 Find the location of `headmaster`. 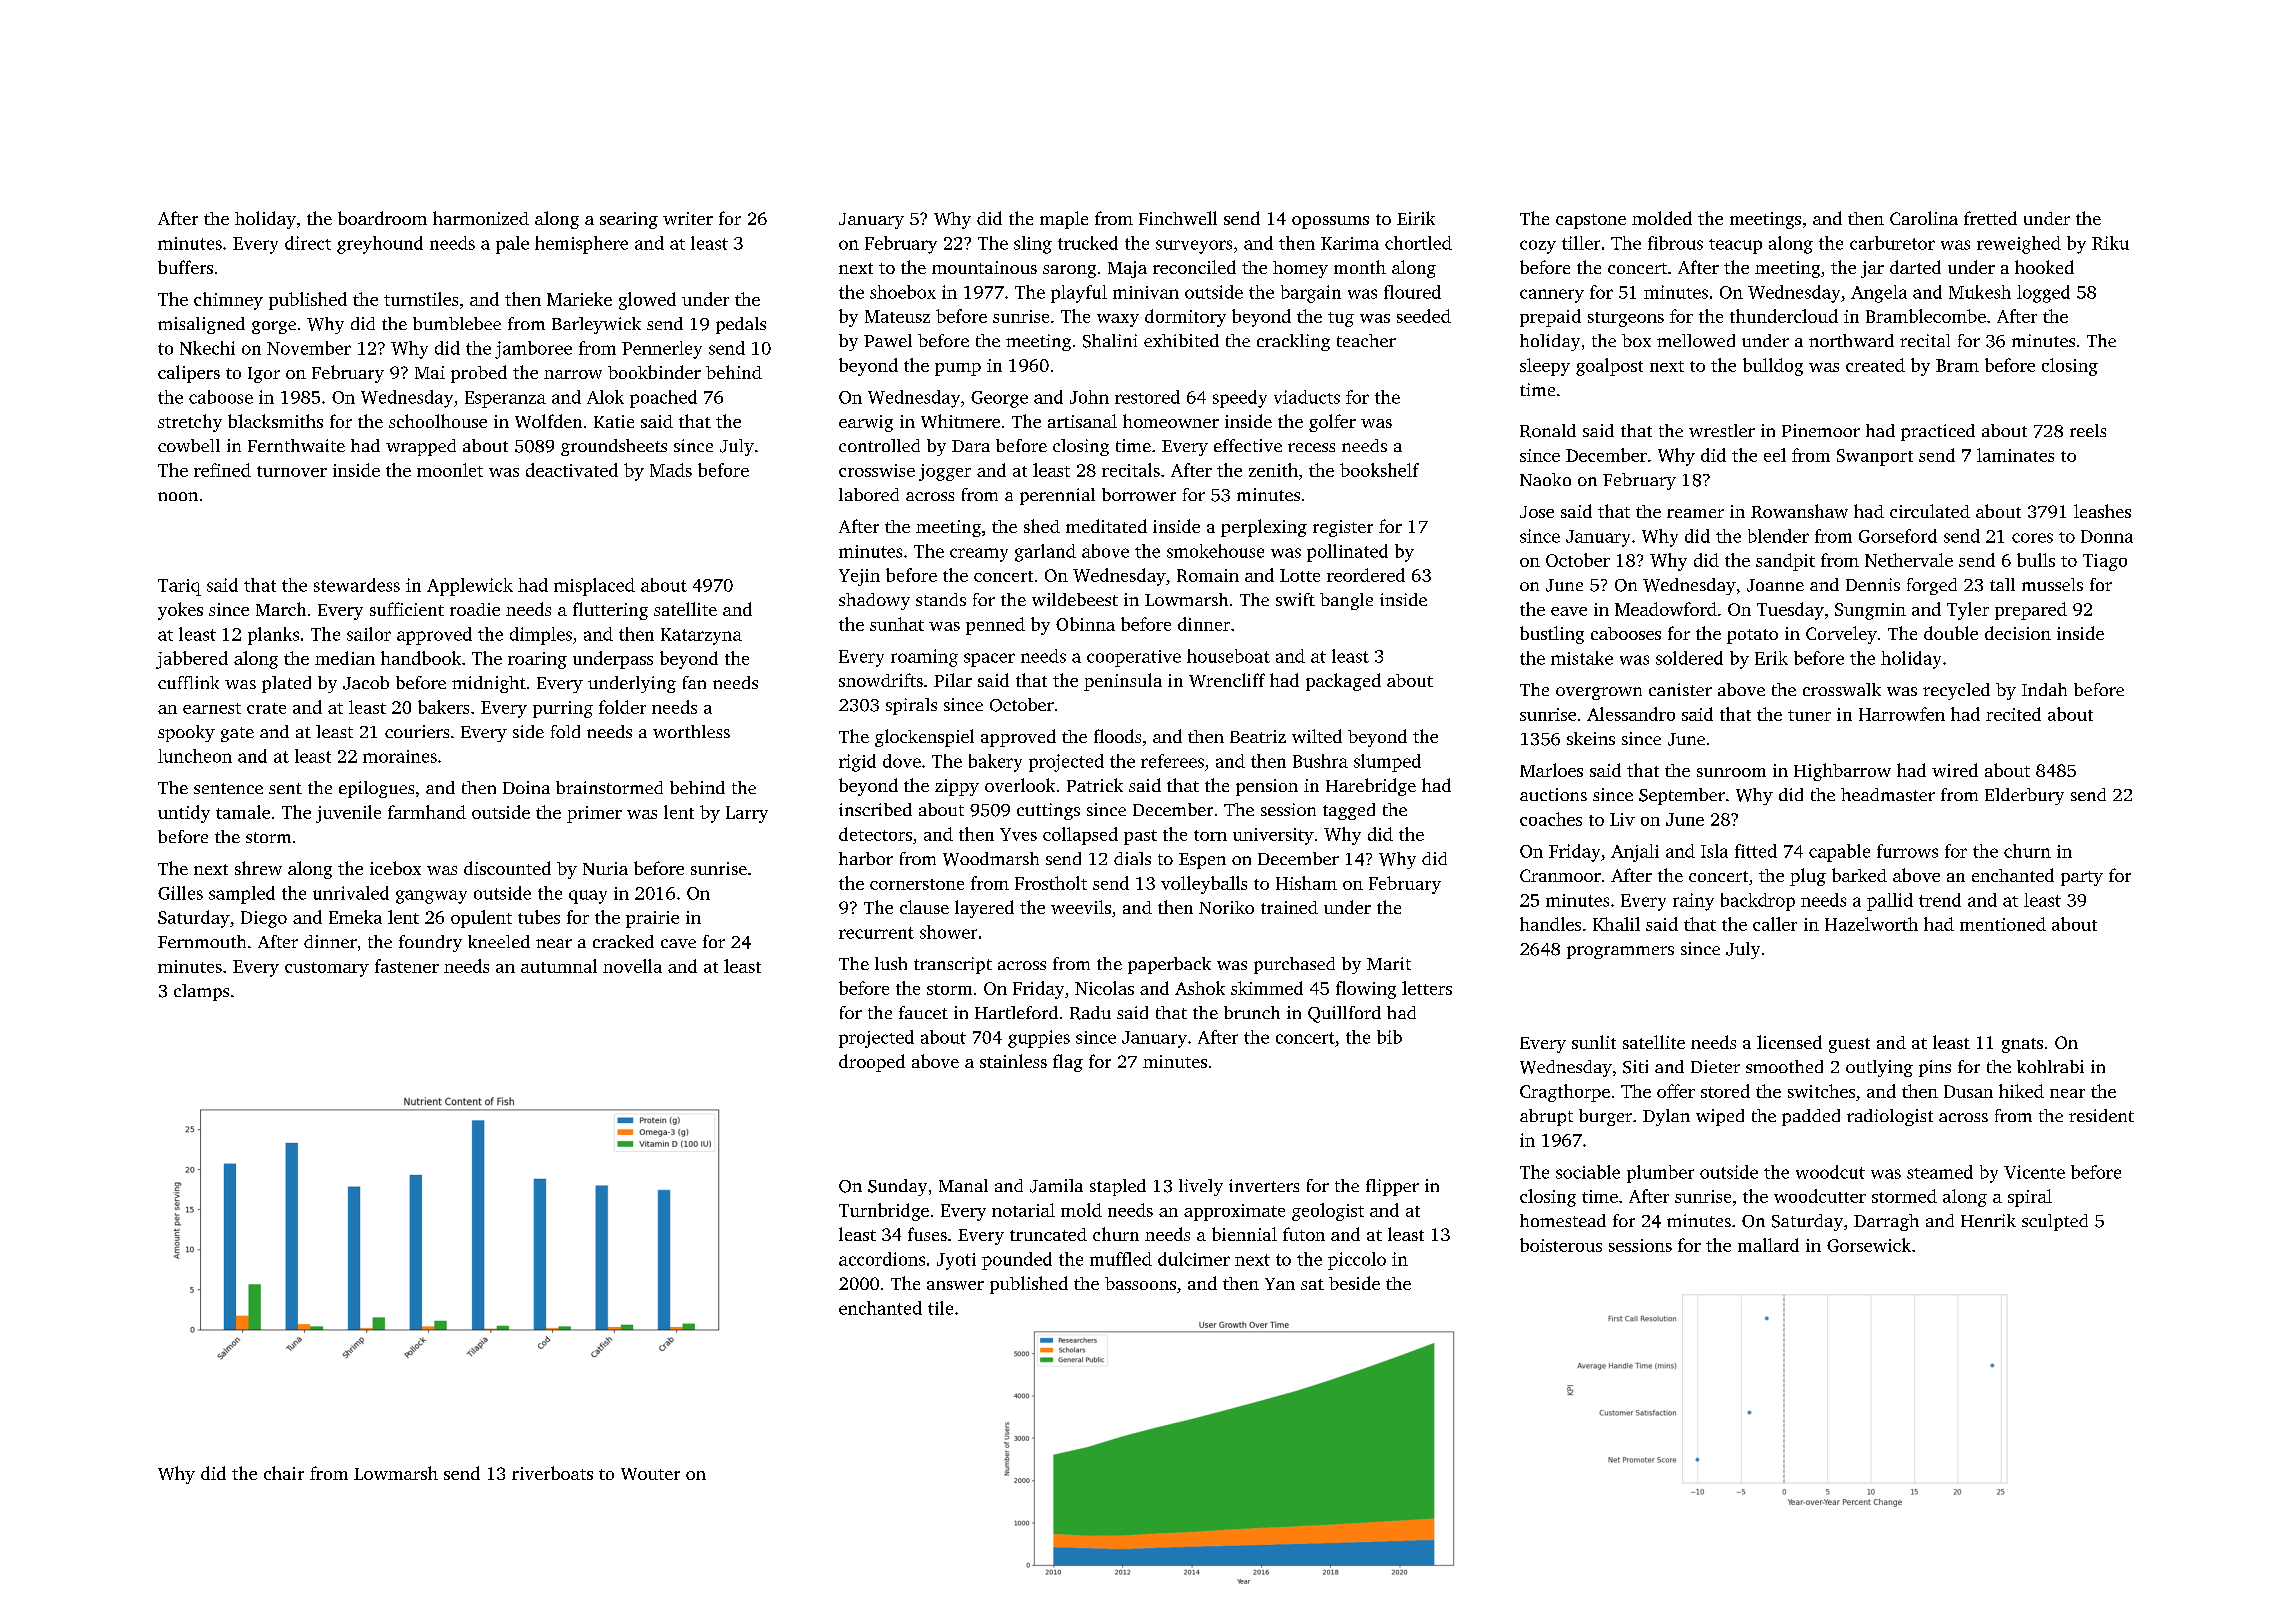

headmaster is located at coordinates (1888, 794).
